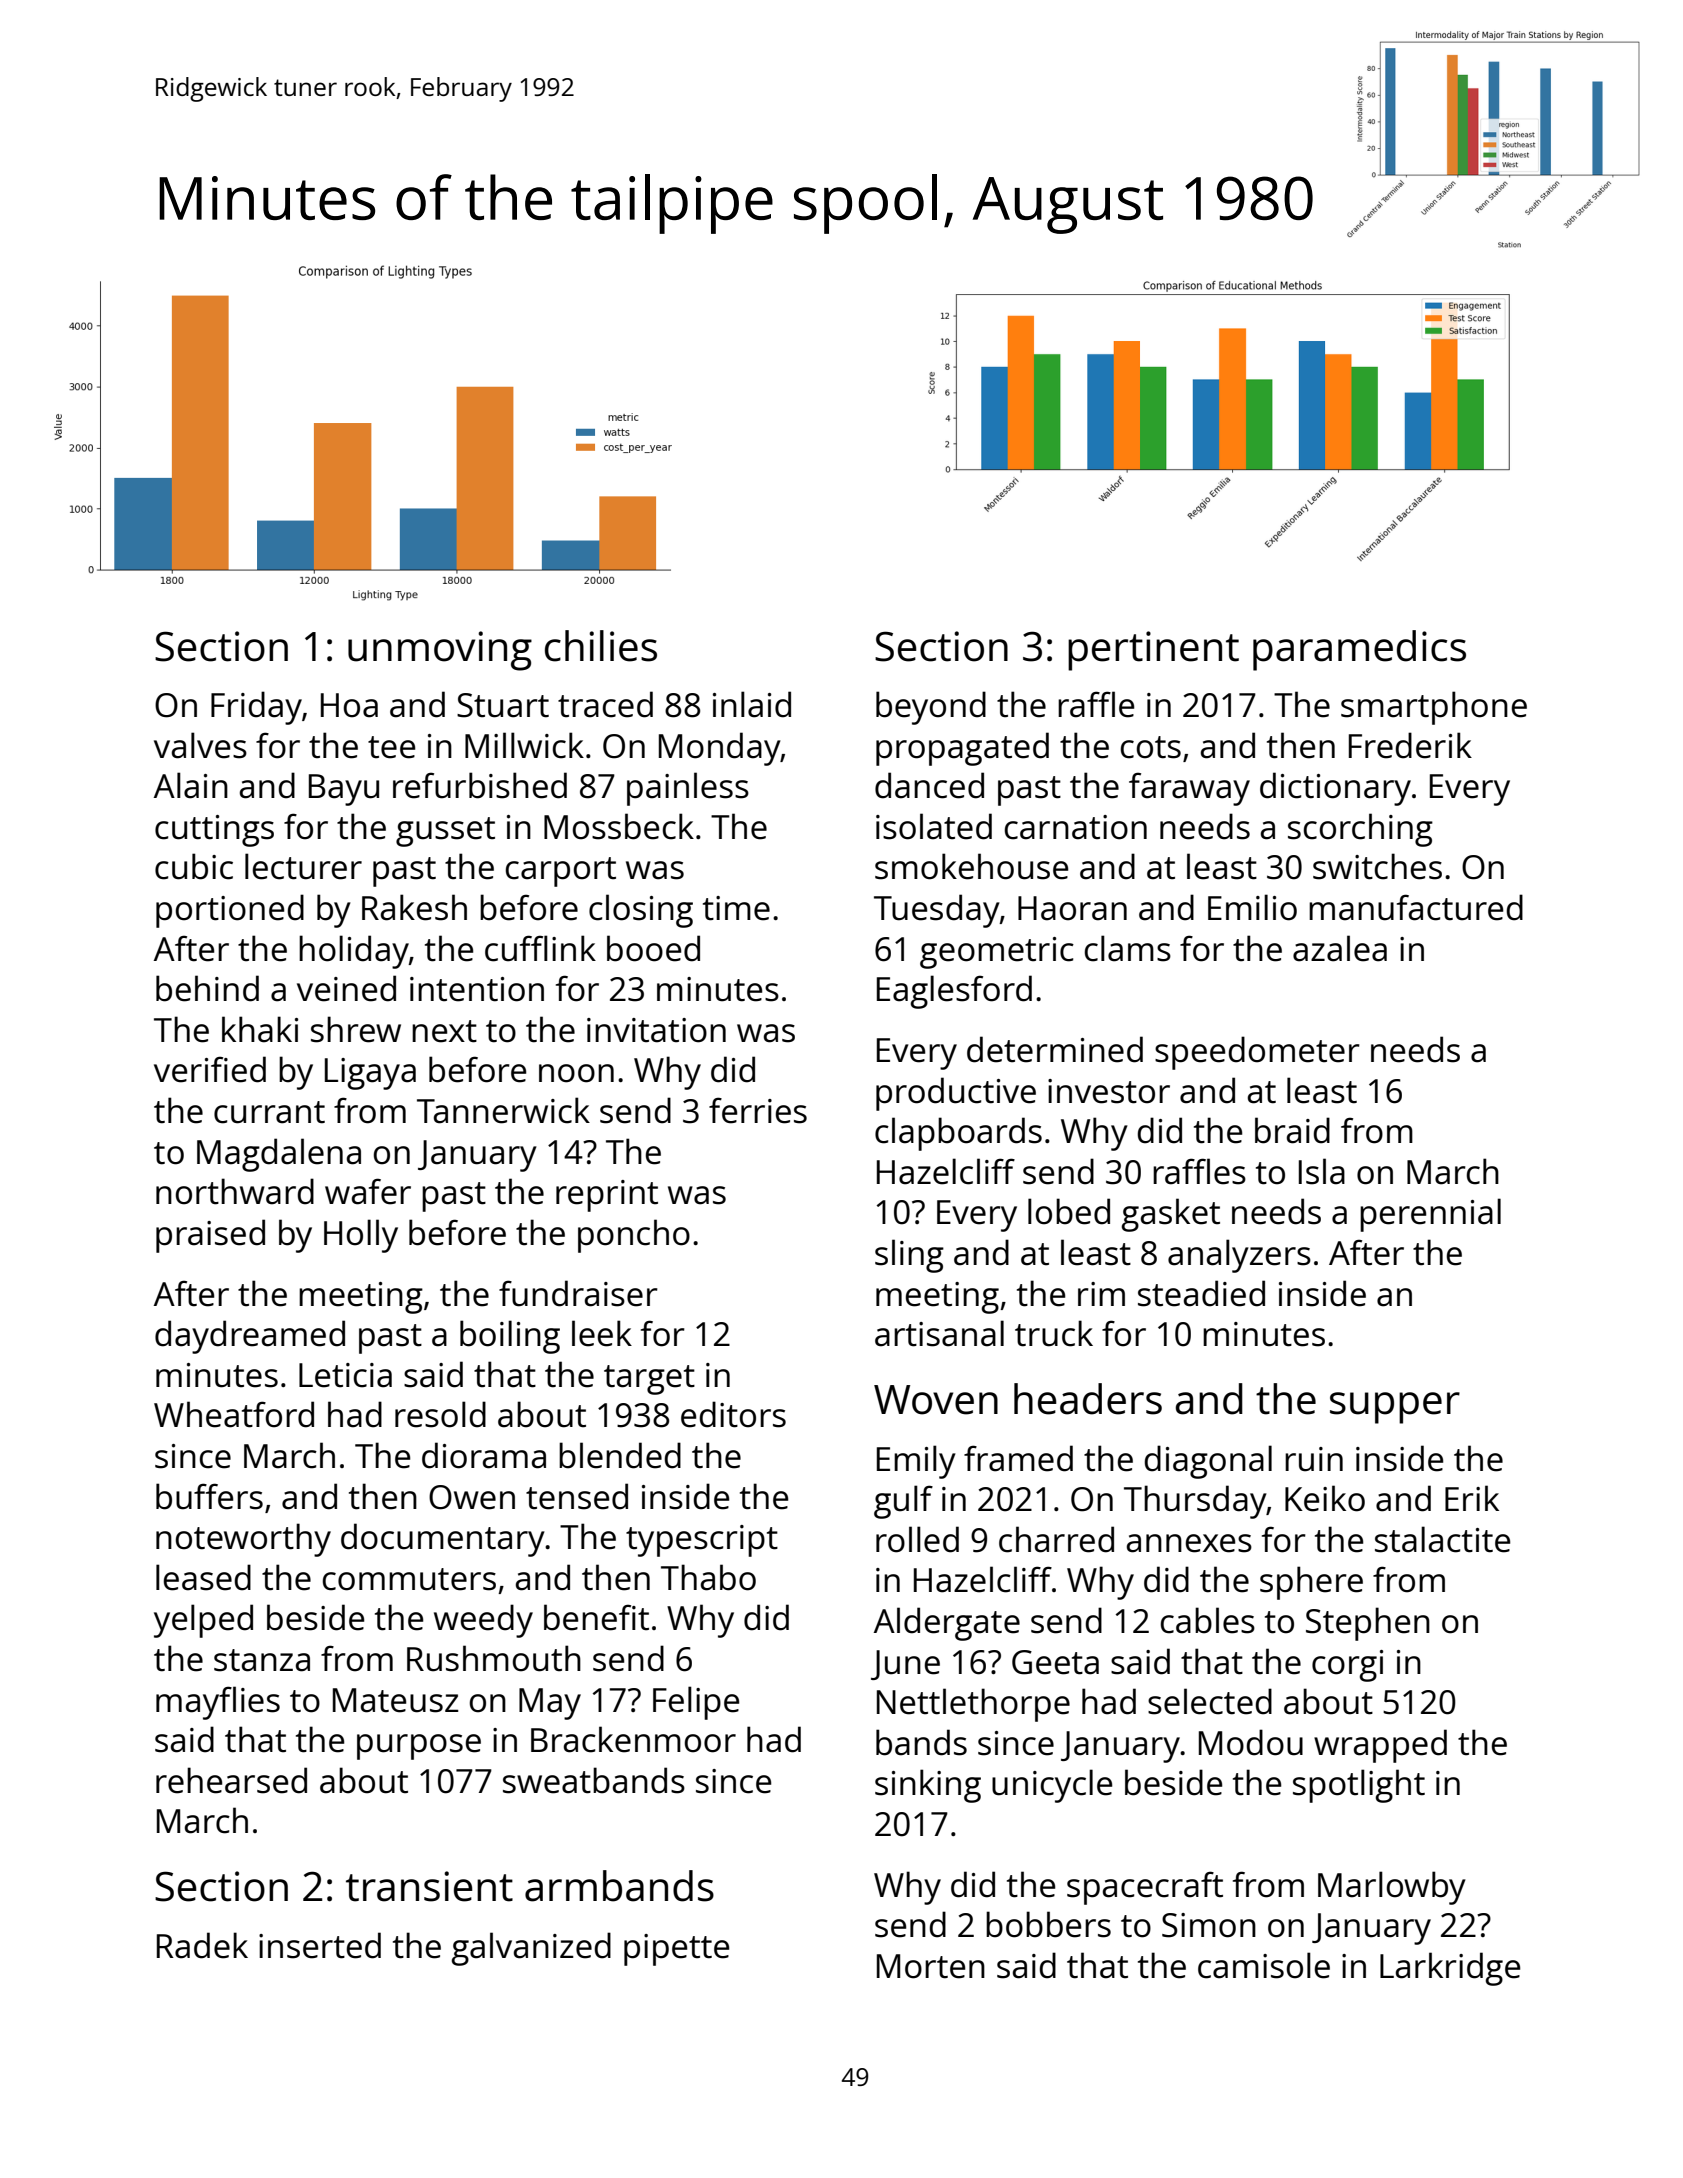 The image size is (1683, 2178). What do you see at coordinates (758, 1110) in the screenshot?
I see `ferries` at bounding box center [758, 1110].
